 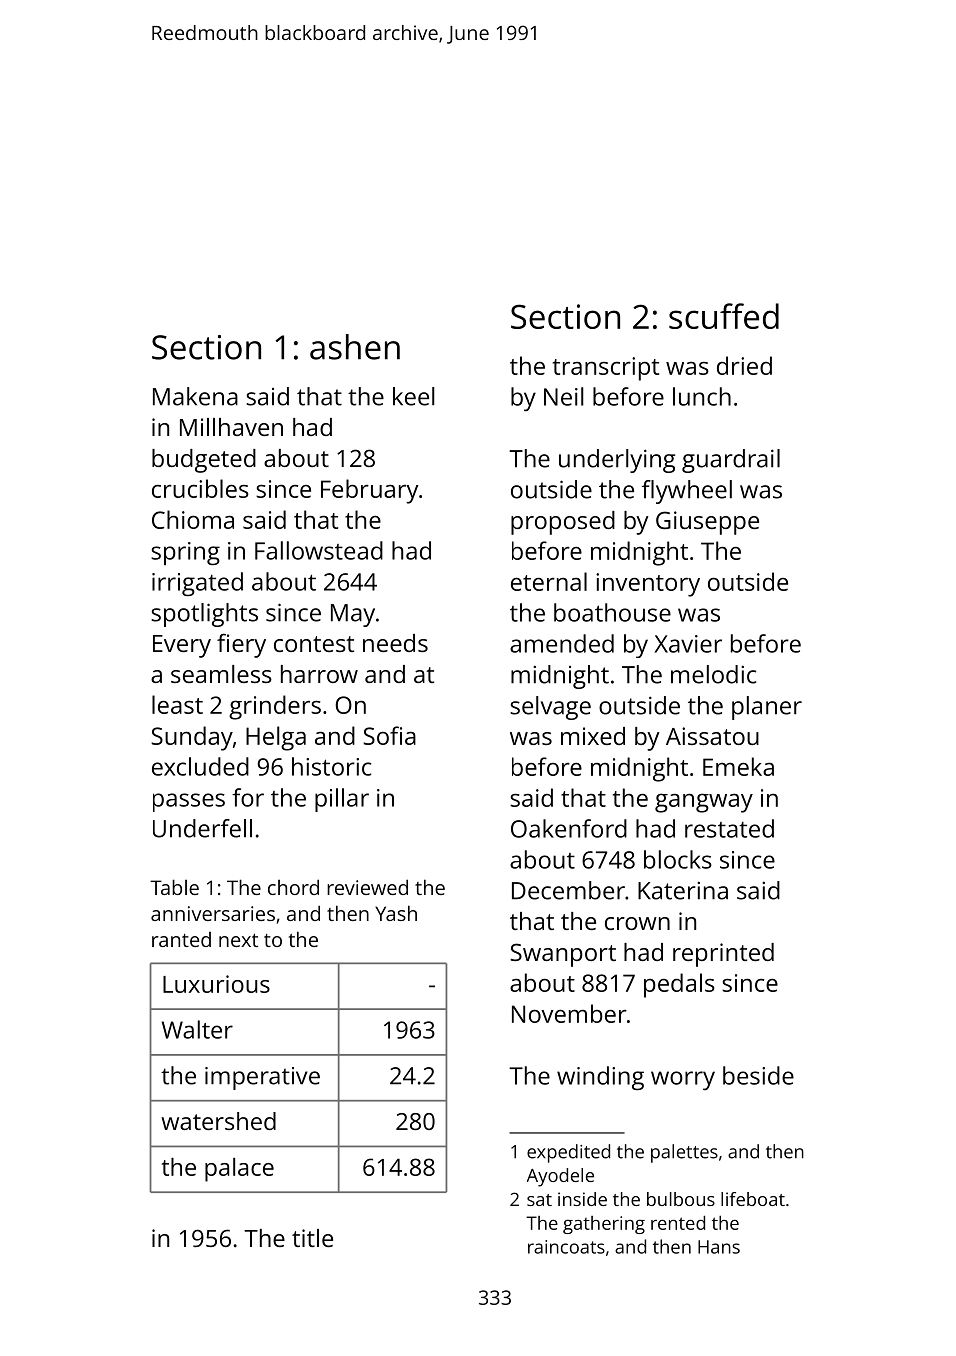 I want to click on raincoats, so click(x=566, y=1247).
